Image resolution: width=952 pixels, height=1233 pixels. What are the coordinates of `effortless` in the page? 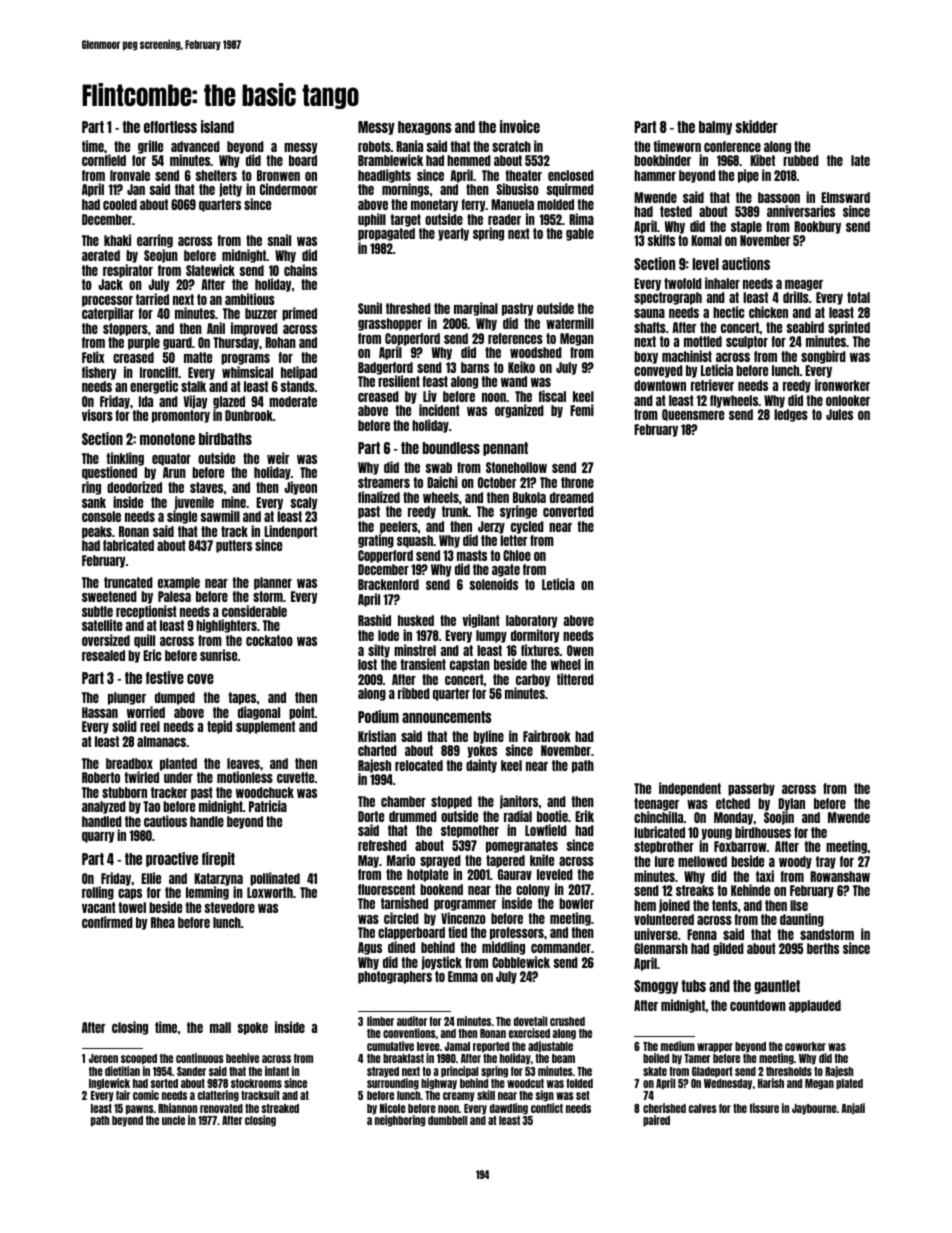 It's located at (170, 127).
